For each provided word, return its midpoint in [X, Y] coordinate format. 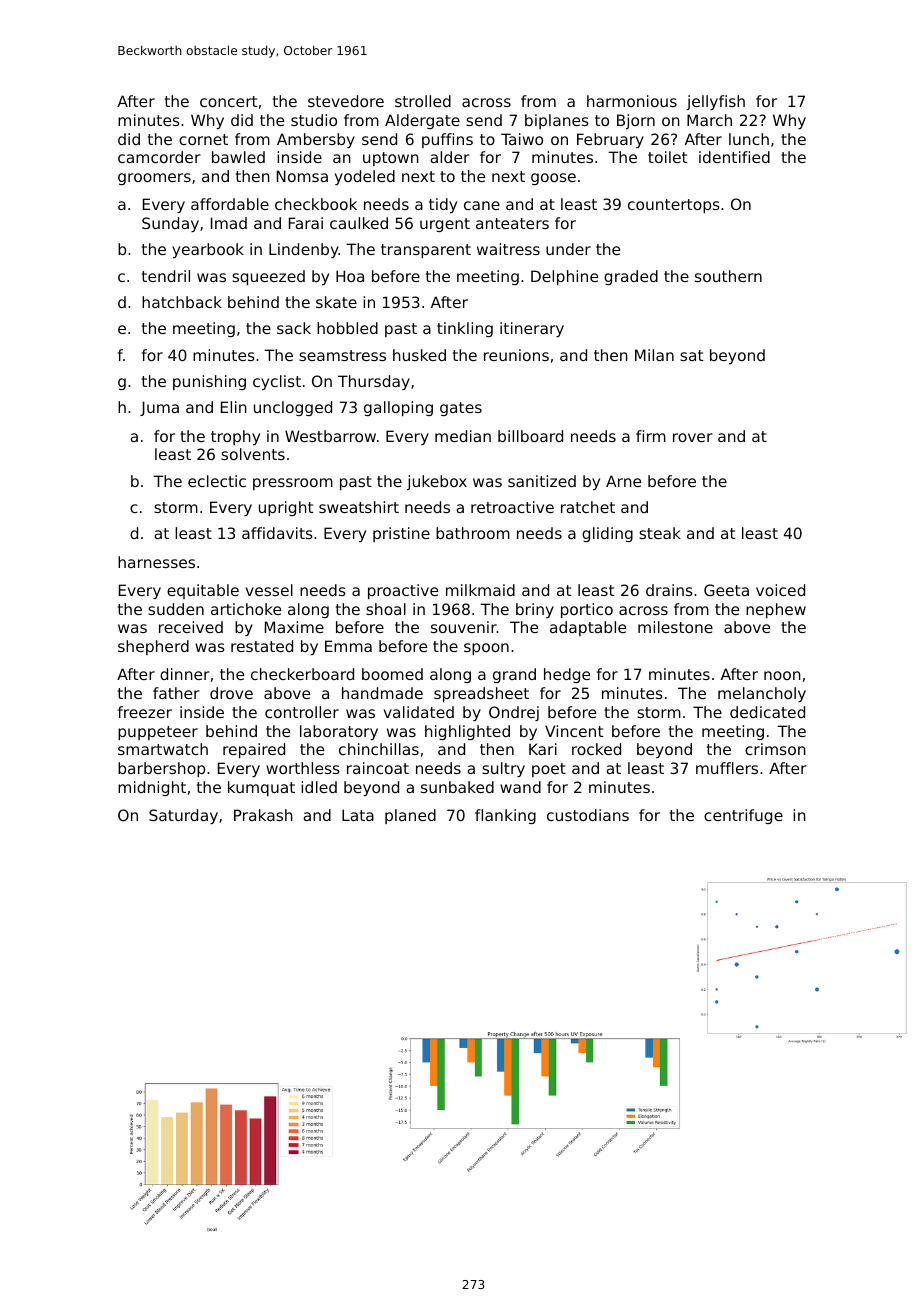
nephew [776, 610]
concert [228, 101]
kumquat [261, 788]
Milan [654, 355]
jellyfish [715, 102]
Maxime [294, 627]
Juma [159, 408]
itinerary [532, 329]
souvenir [464, 627]
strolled [423, 101]
